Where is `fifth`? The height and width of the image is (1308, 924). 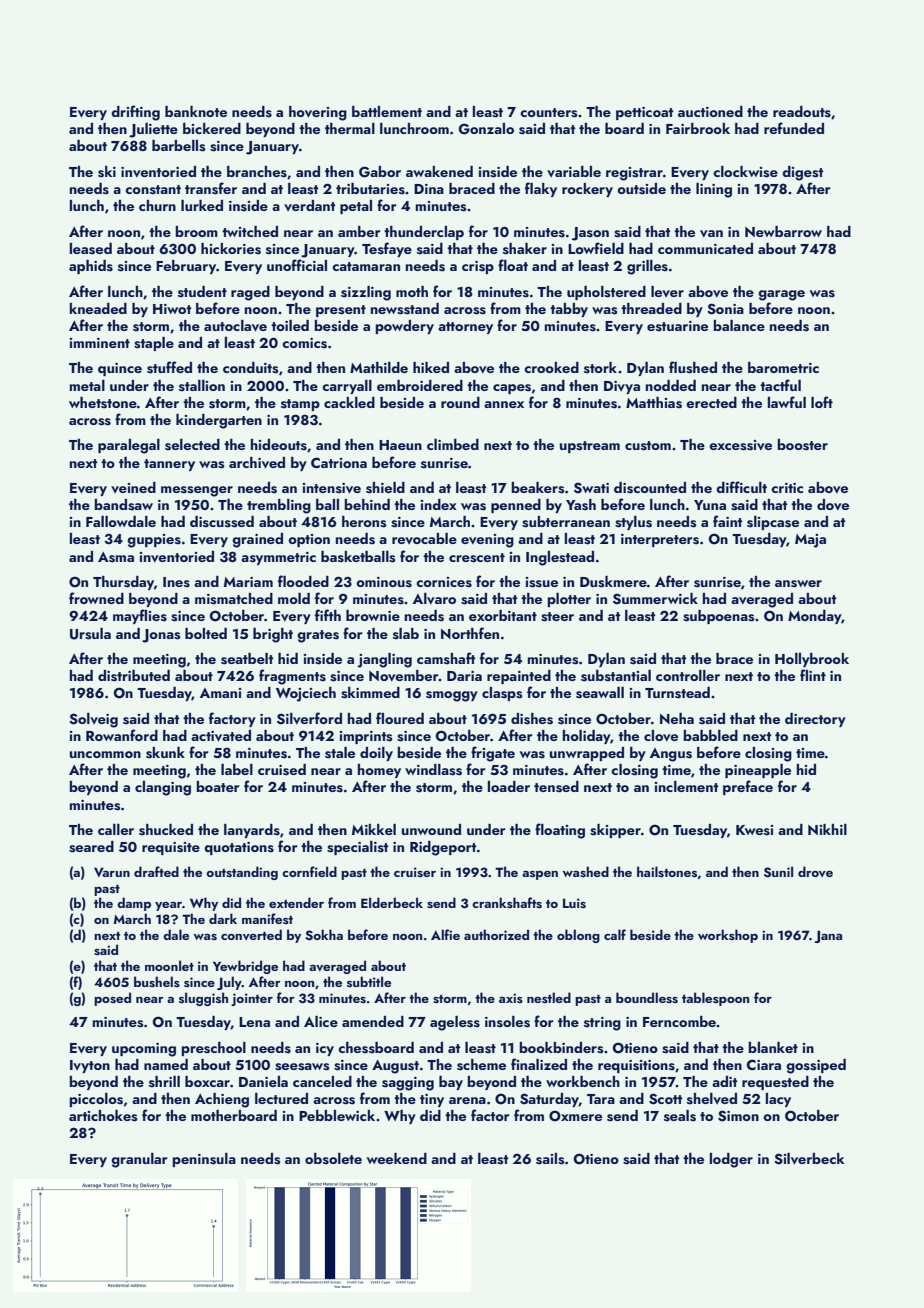 fifth is located at coordinates (328, 615).
